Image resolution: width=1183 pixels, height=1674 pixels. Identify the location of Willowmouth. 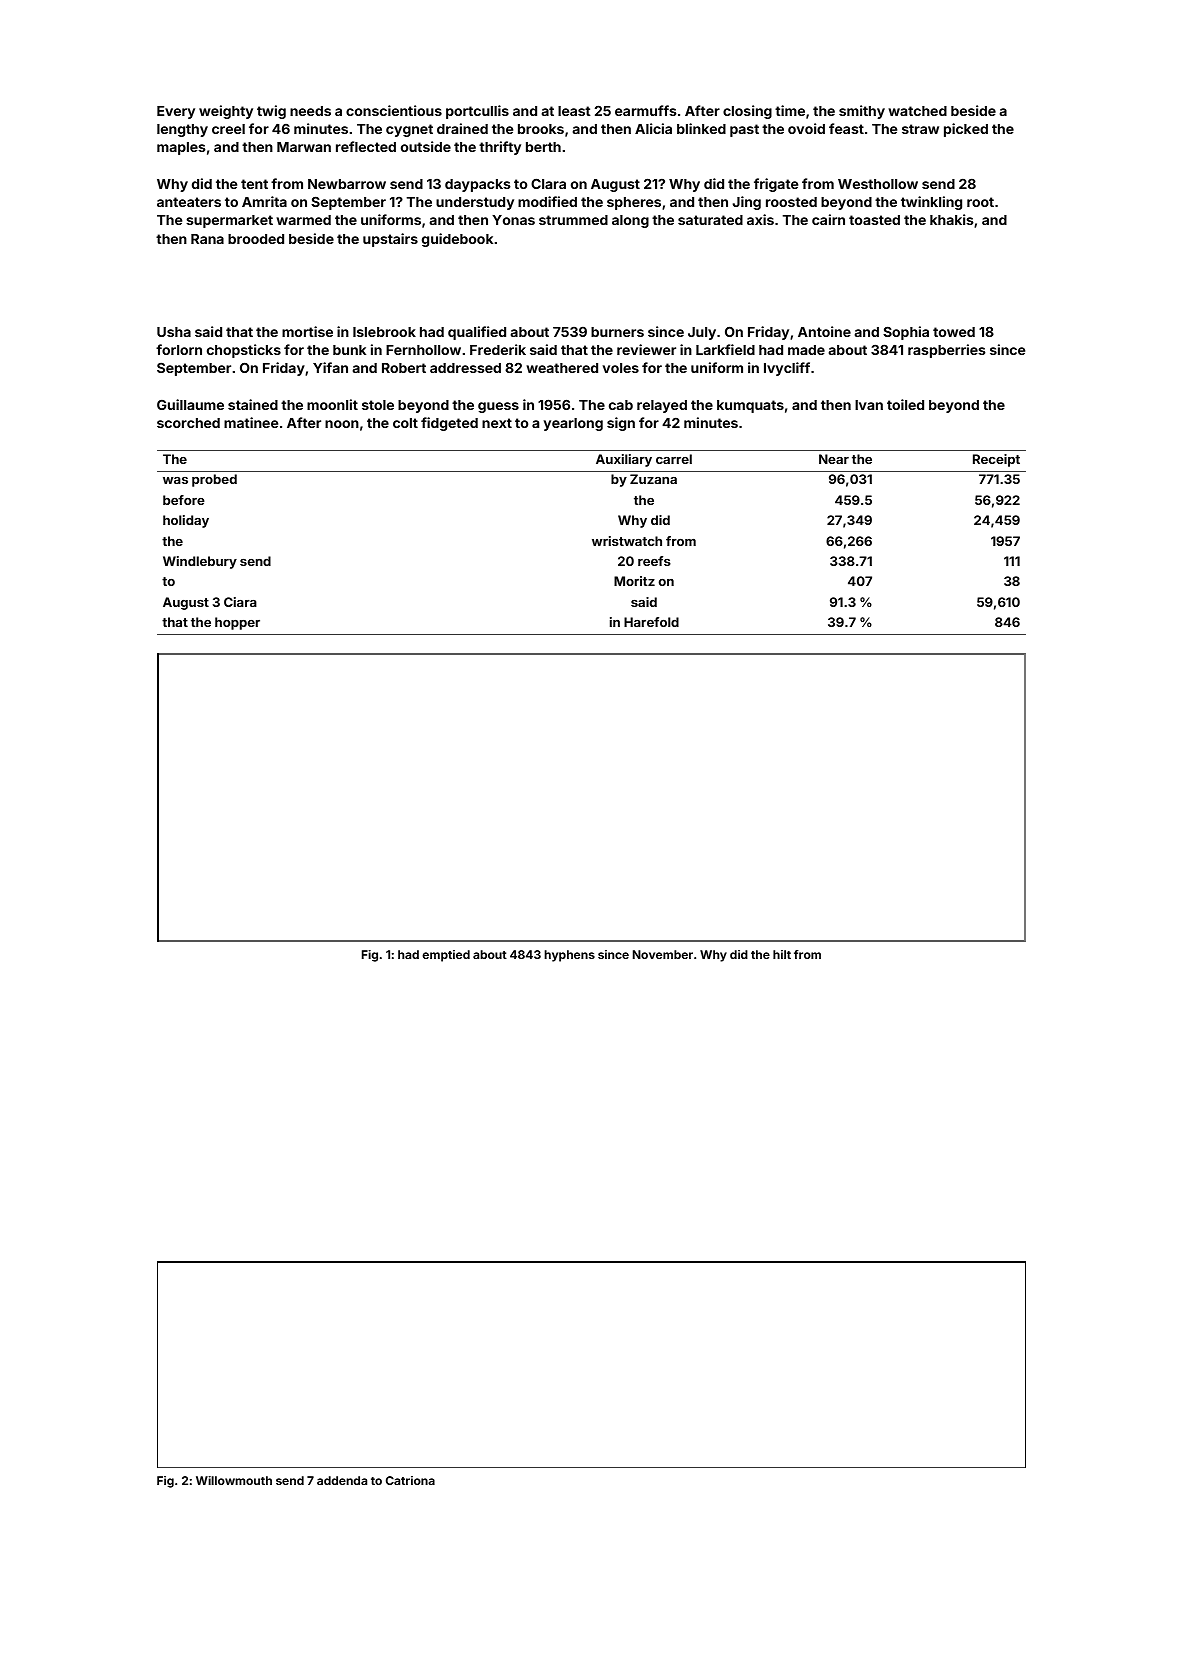
(234, 1480).
